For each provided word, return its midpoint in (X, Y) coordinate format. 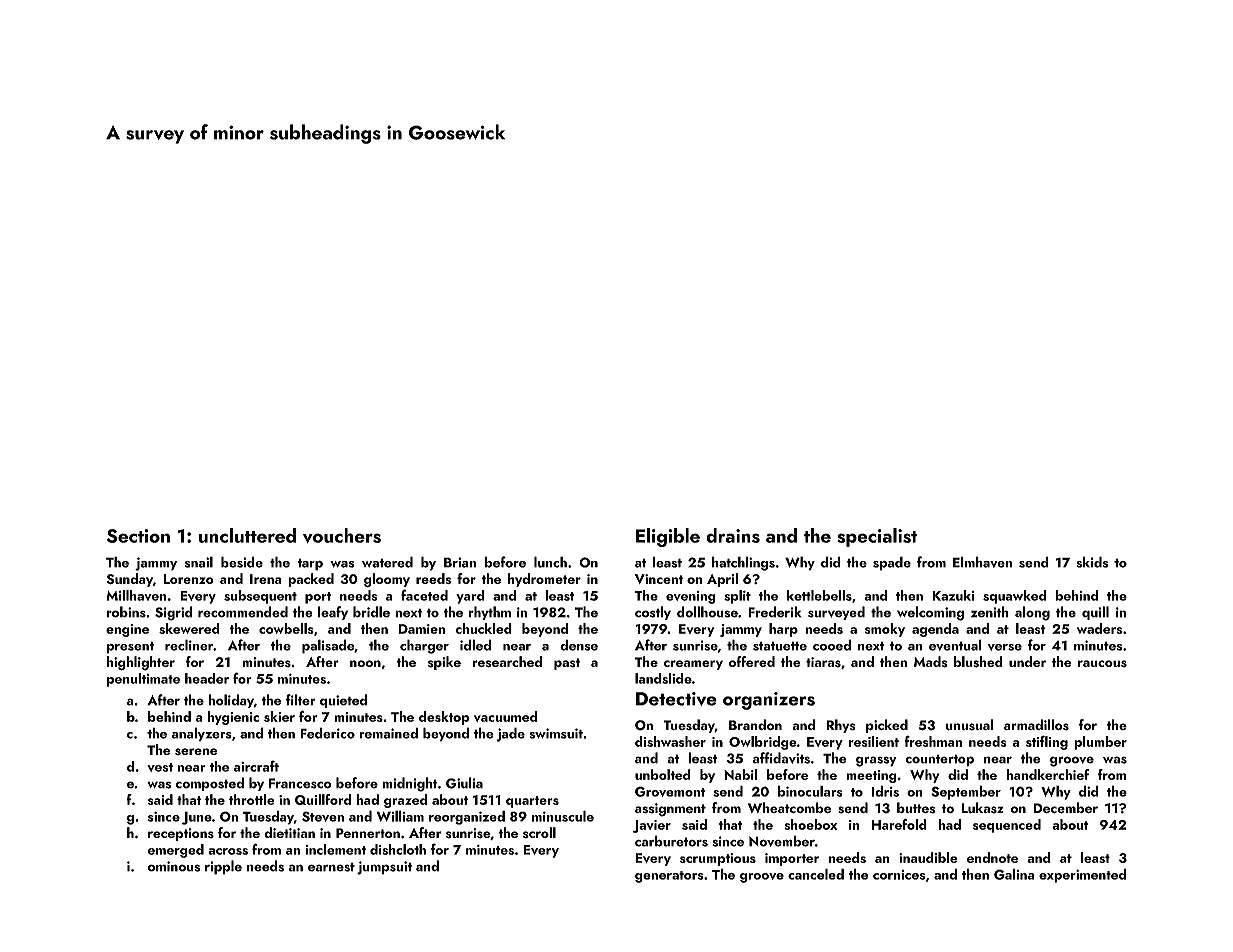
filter (300, 700)
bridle (371, 612)
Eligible (668, 537)
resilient (874, 741)
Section (138, 536)
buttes (916, 808)
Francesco (300, 783)
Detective (676, 699)
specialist (877, 537)
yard (470, 597)
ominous (174, 866)
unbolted (663, 774)
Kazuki (953, 595)
